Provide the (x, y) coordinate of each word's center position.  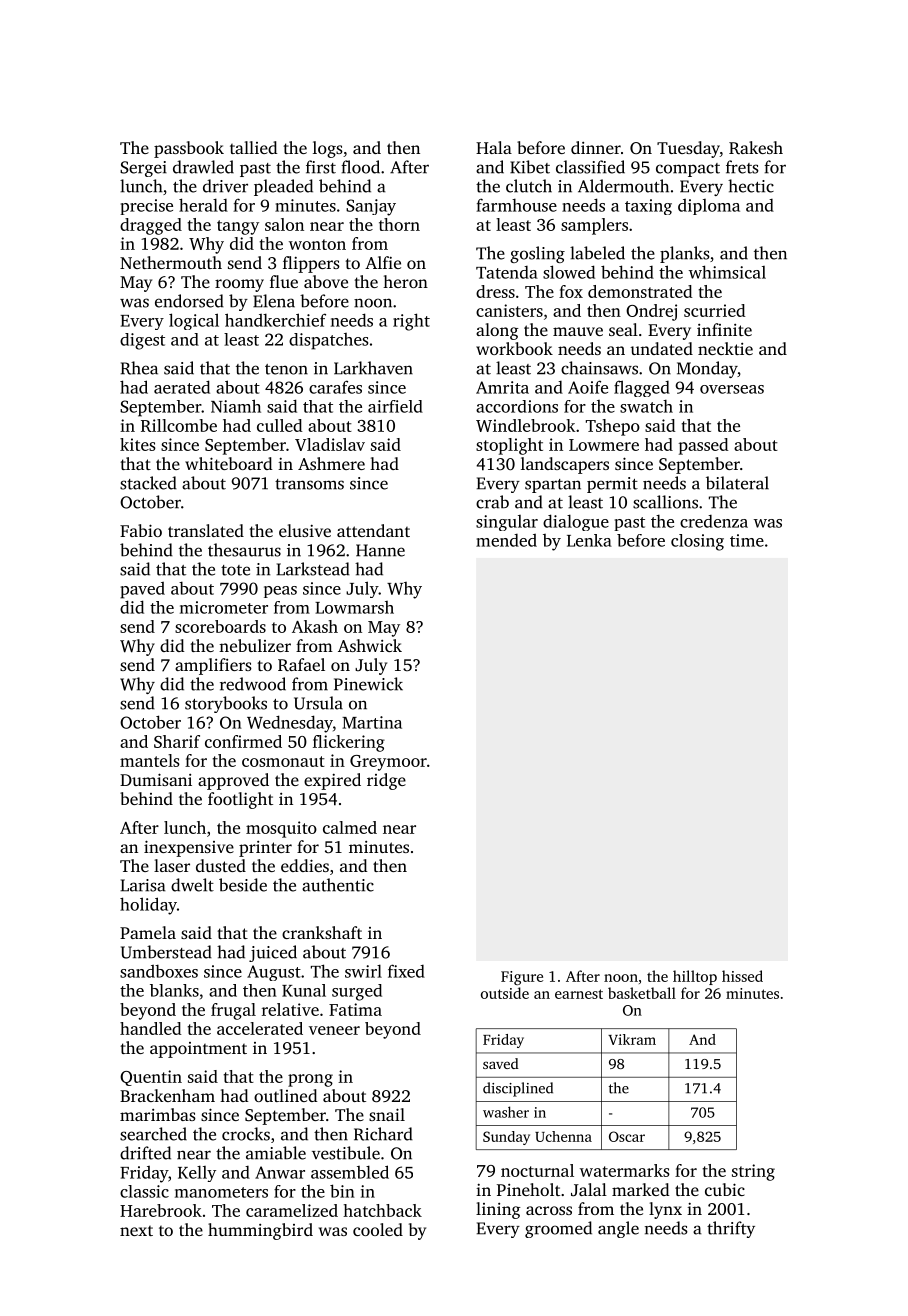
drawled (203, 167)
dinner (596, 147)
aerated (182, 387)
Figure (522, 978)
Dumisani (156, 779)
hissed (742, 976)
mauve (578, 331)
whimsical (727, 272)
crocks (246, 1134)
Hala (494, 147)
